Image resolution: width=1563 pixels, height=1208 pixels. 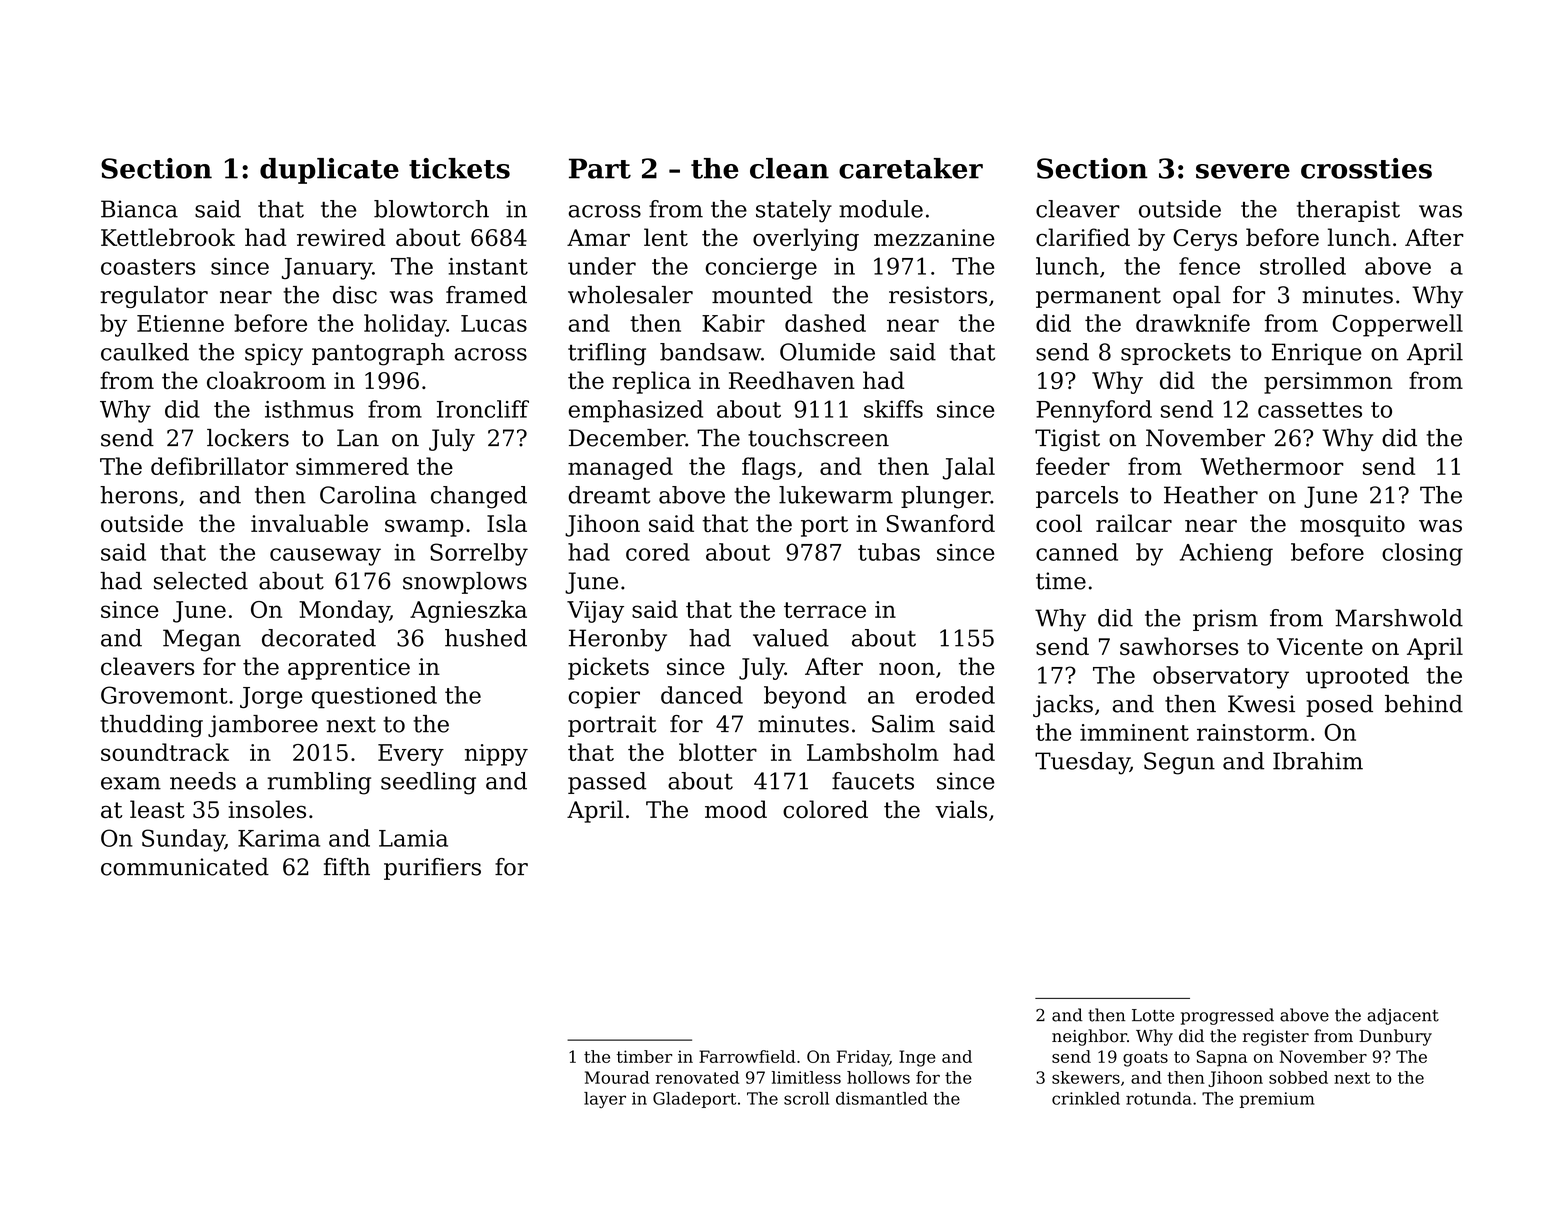 What do you see at coordinates (806, 1098) in the screenshot?
I see `scroll` at bounding box center [806, 1098].
